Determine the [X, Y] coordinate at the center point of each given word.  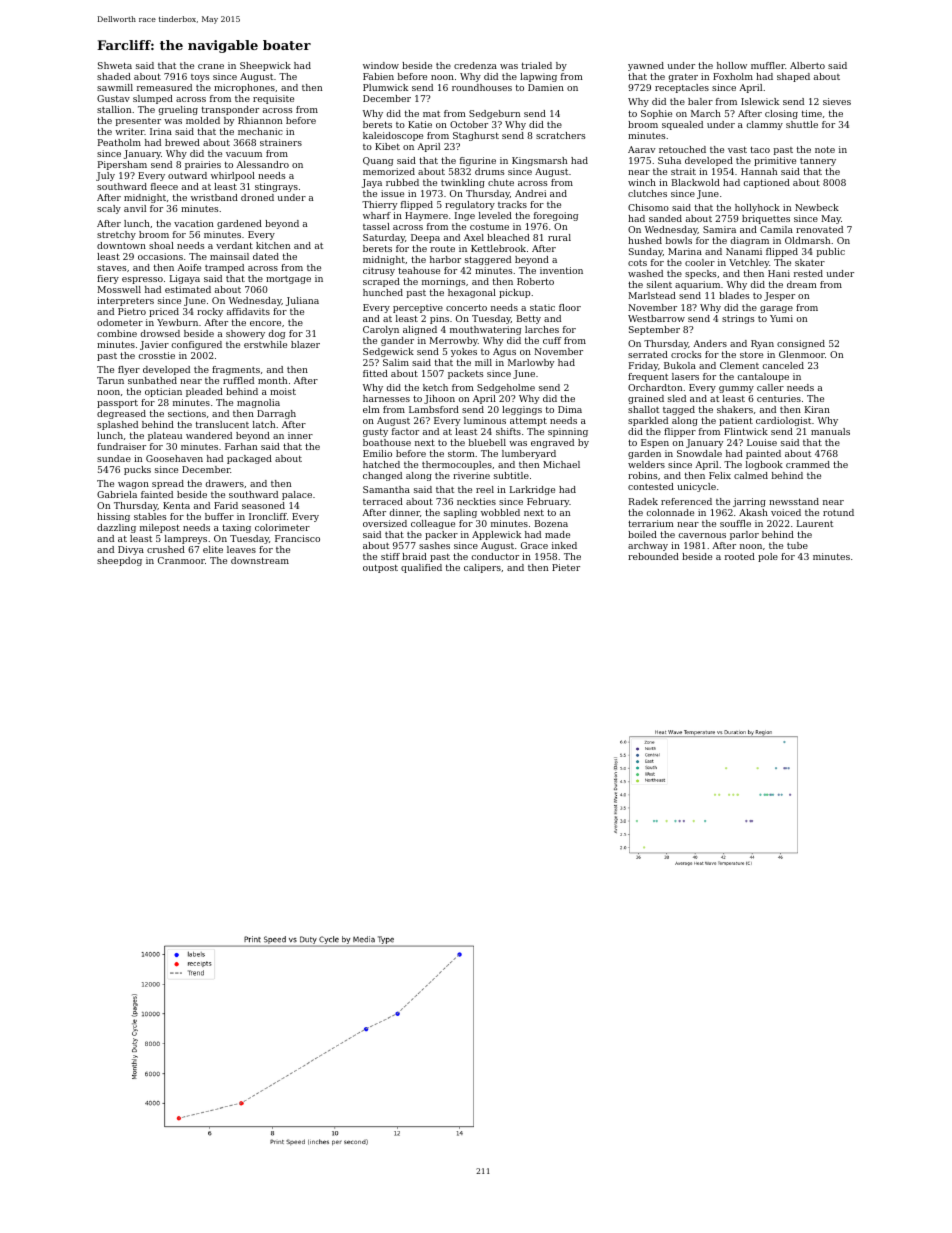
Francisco [297, 538]
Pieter [566, 567]
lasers [685, 376]
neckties [476, 501]
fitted [375, 373]
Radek [643, 501]
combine [117, 333]
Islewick [760, 101]
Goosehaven [174, 458]
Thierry [379, 205]
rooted [740, 556]
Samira [719, 229]
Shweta [115, 65]
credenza [475, 65]
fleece [164, 186]
